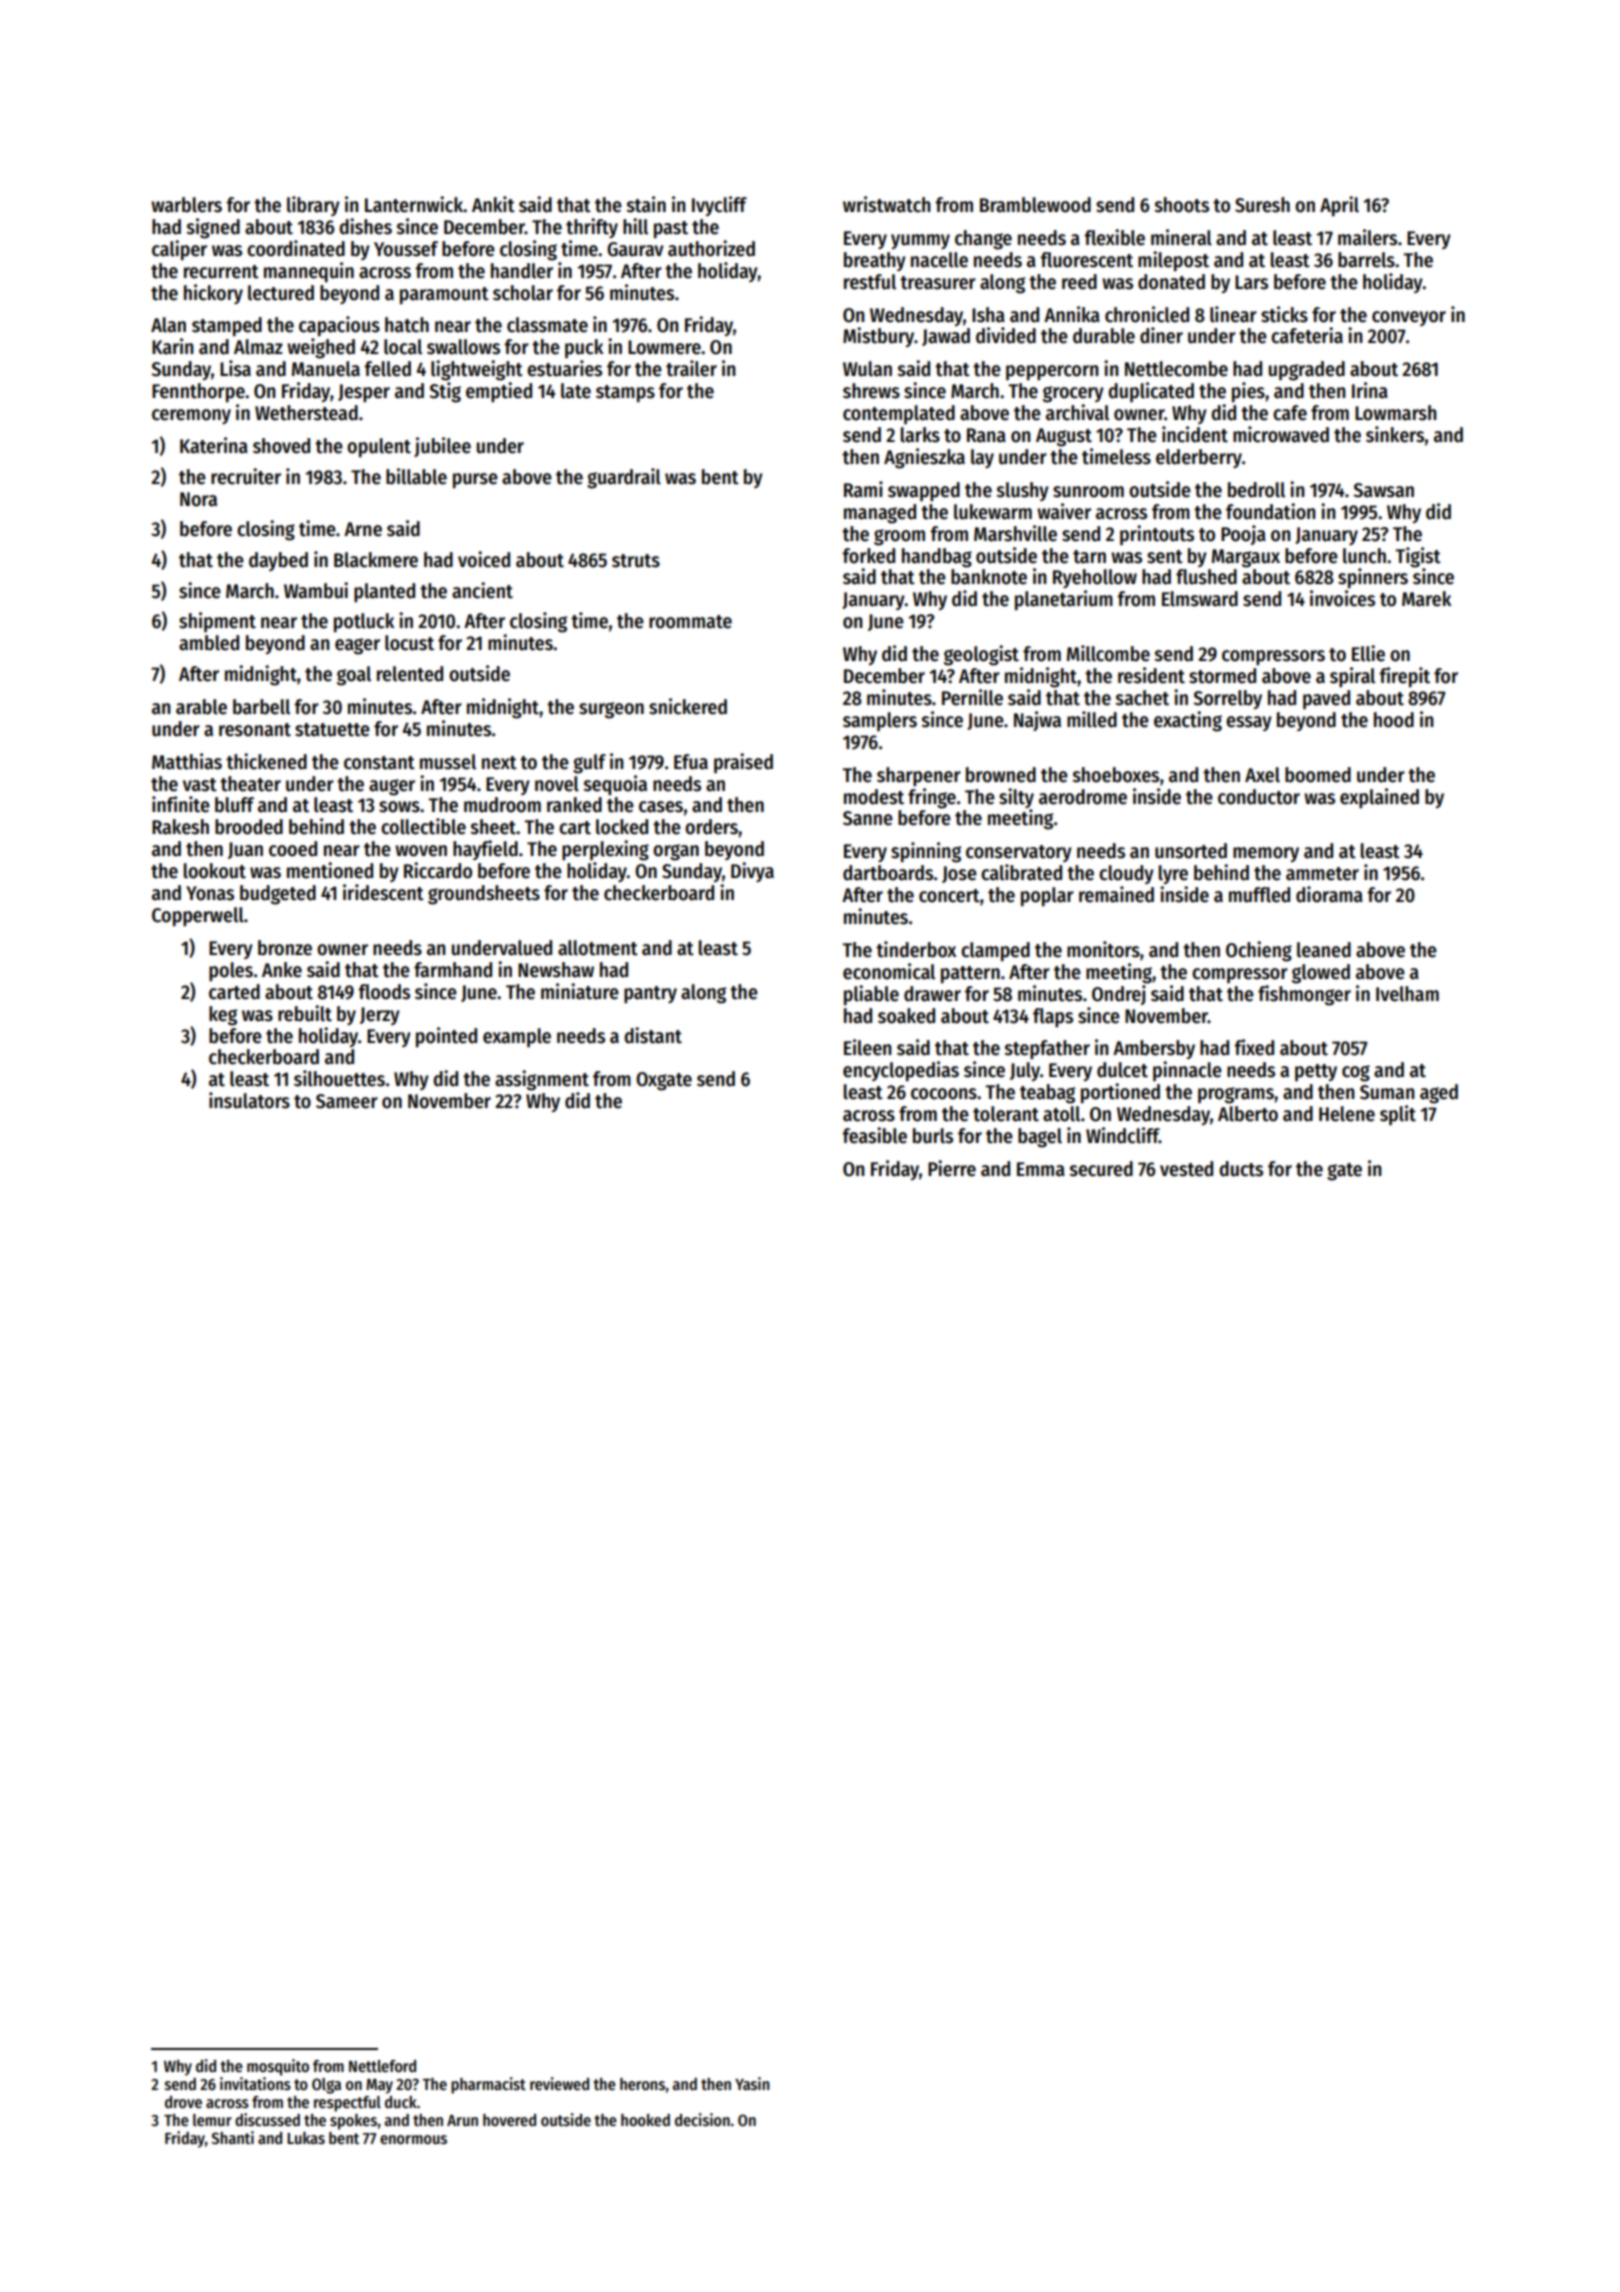 Image resolution: width=1620 pixels, height=2292 pixels. Describe the element at coordinates (1409, 318) in the image. I see `conveyor` at that location.
